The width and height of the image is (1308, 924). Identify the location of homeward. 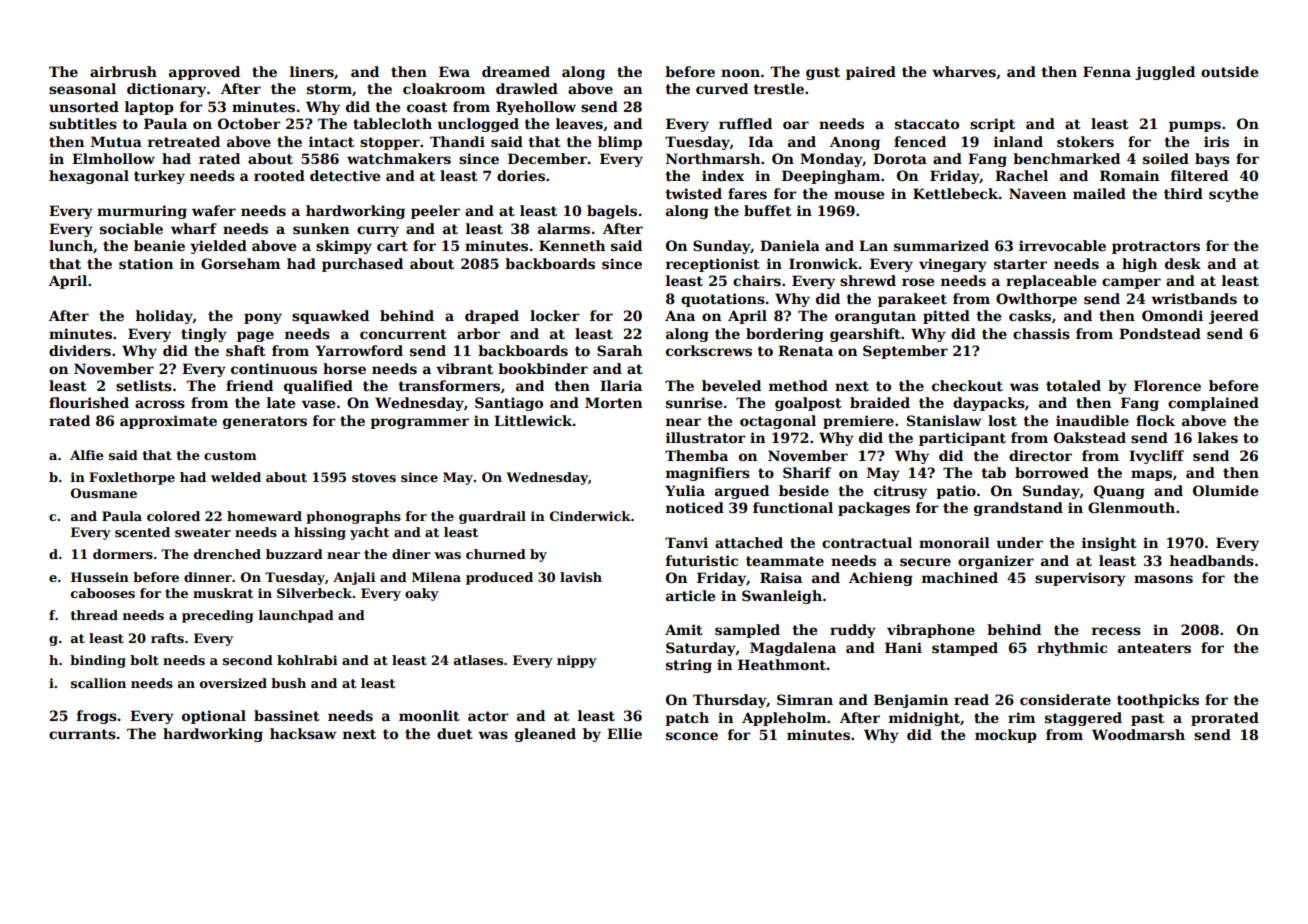
(264, 516).
